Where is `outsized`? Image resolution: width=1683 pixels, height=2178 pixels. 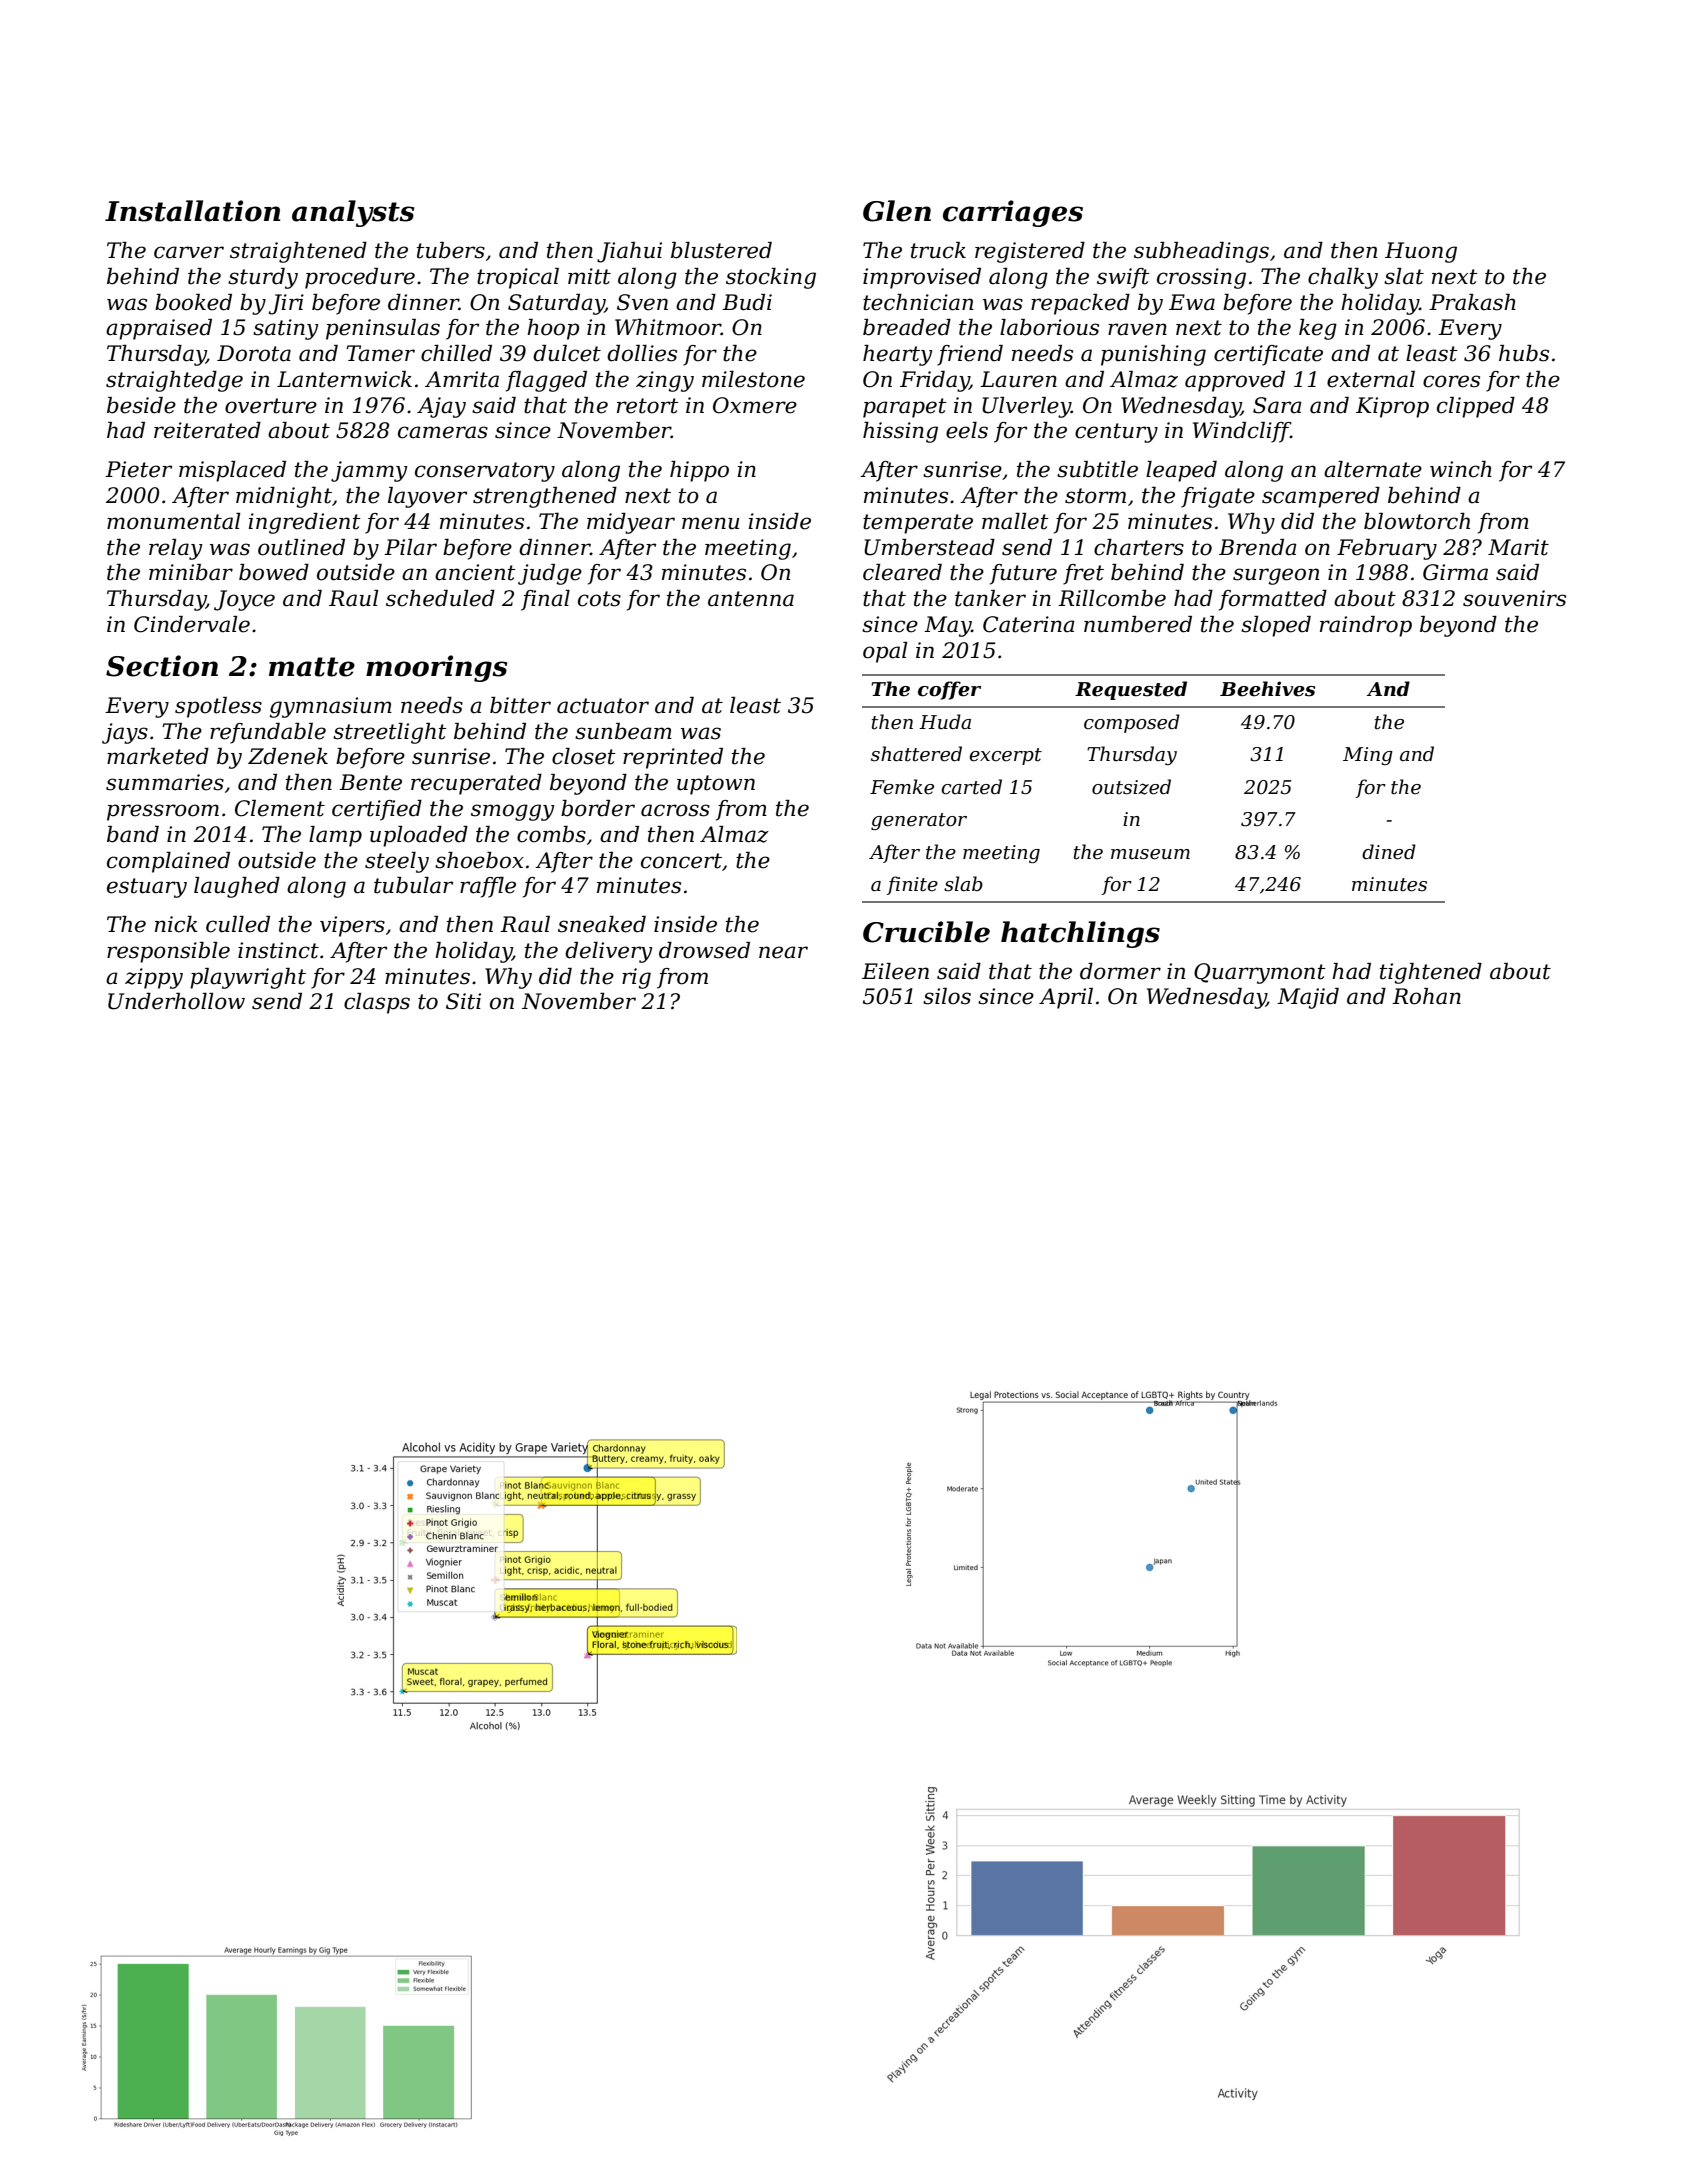 outsized is located at coordinates (1131, 787).
